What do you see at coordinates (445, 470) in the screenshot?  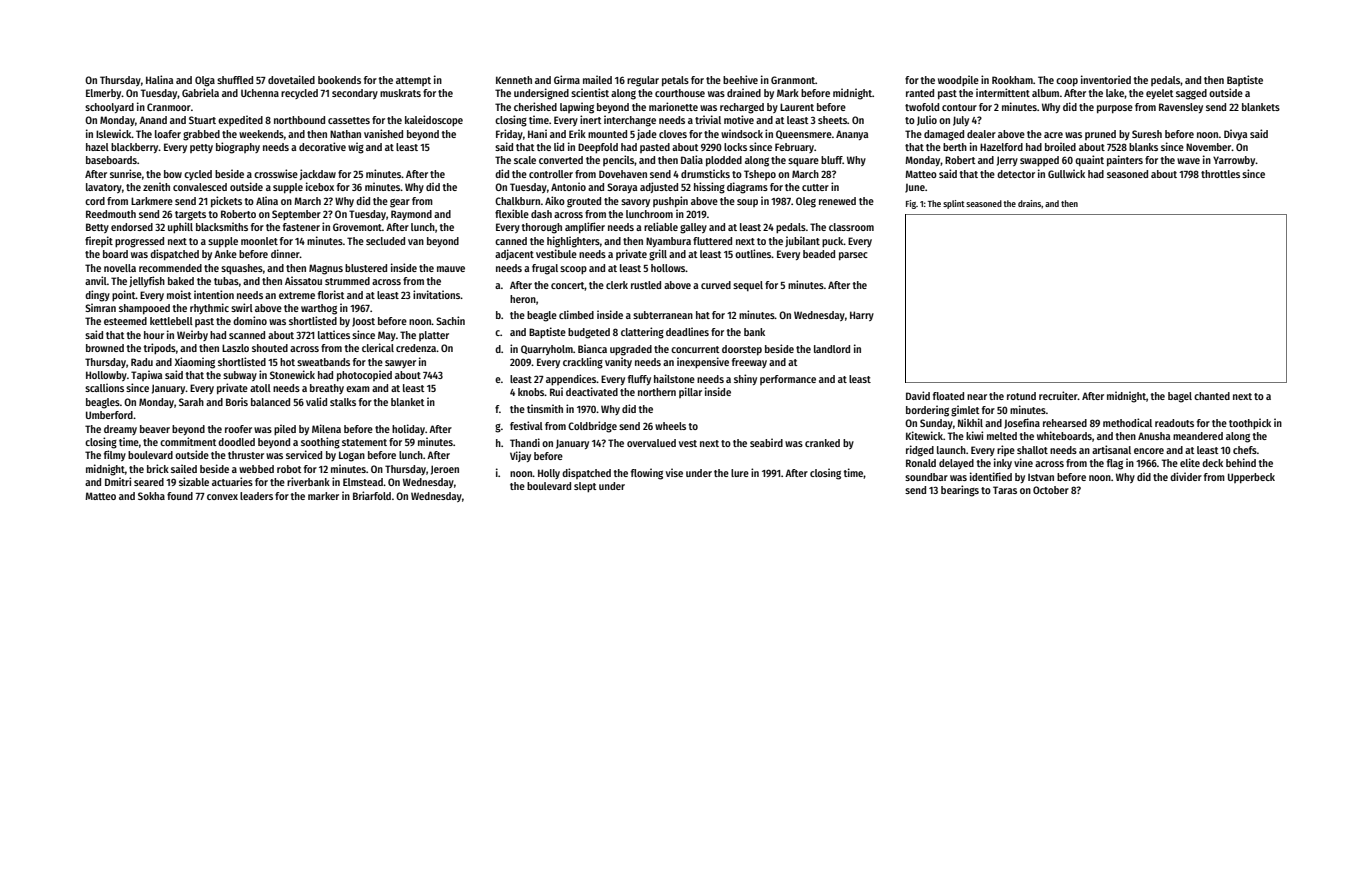 I see `Jeroen` at bounding box center [445, 470].
